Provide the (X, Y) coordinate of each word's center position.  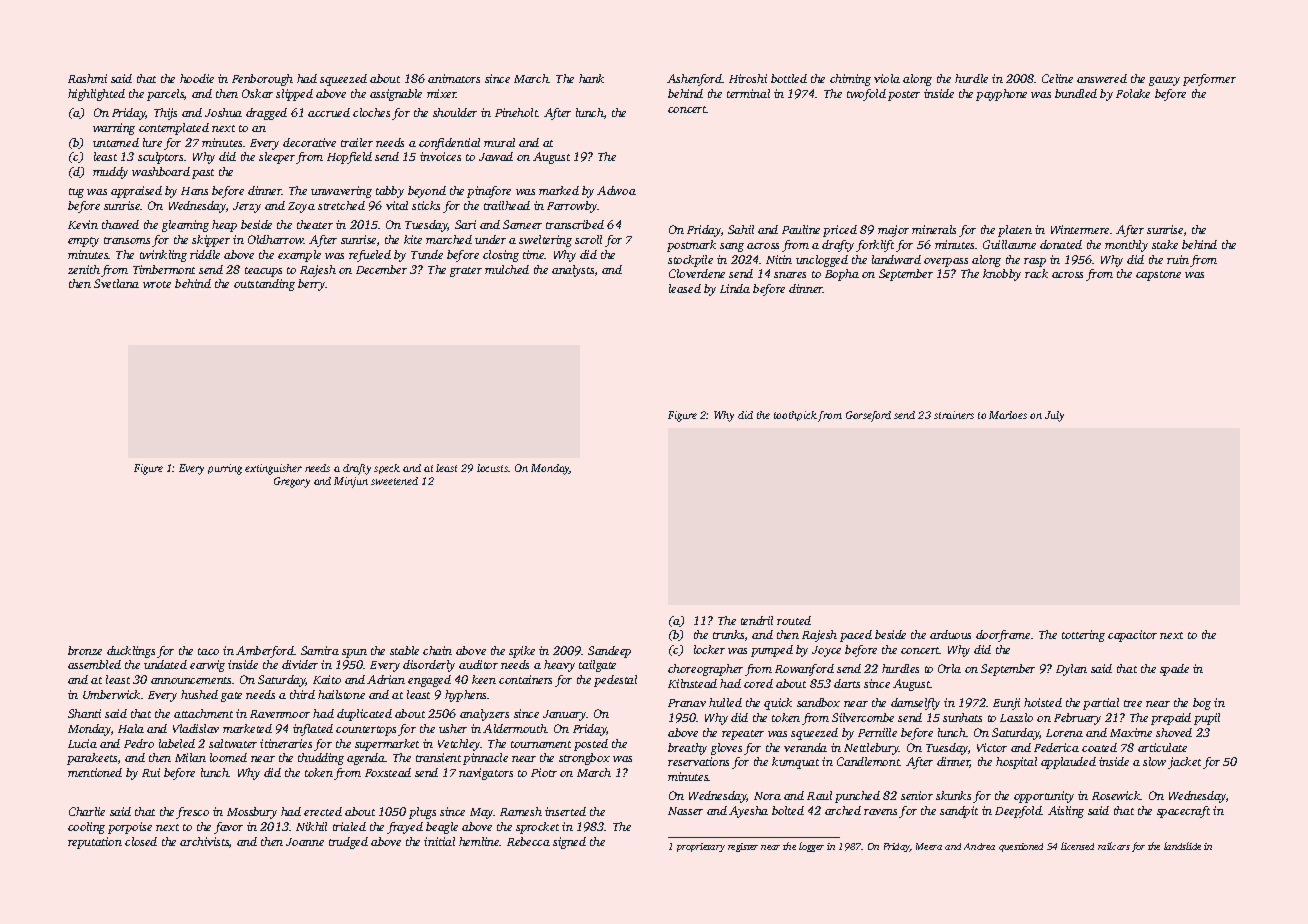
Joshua (223, 112)
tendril (757, 620)
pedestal (615, 681)
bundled (1076, 93)
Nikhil (311, 826)
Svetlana (116, 283)
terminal (748, 93)
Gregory (292, 482)
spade (1174, 670)
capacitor (1132, 636)
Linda (735, 288)
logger (811, 847)
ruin (1178, 259)
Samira (320, 650)
